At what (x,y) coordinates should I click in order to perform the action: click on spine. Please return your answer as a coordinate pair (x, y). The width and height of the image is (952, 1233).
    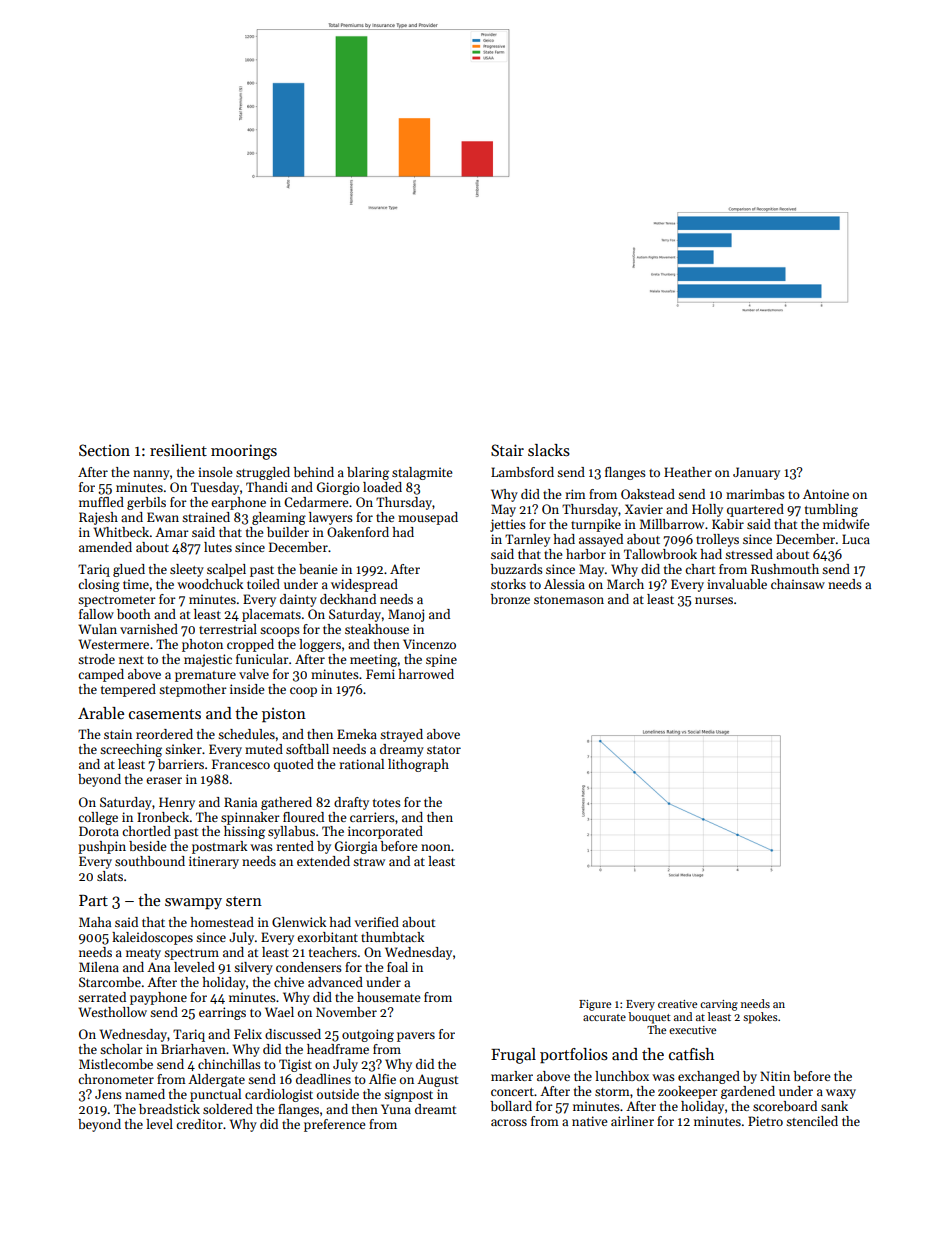
    Looking at the image, I should click on (441, 660).
